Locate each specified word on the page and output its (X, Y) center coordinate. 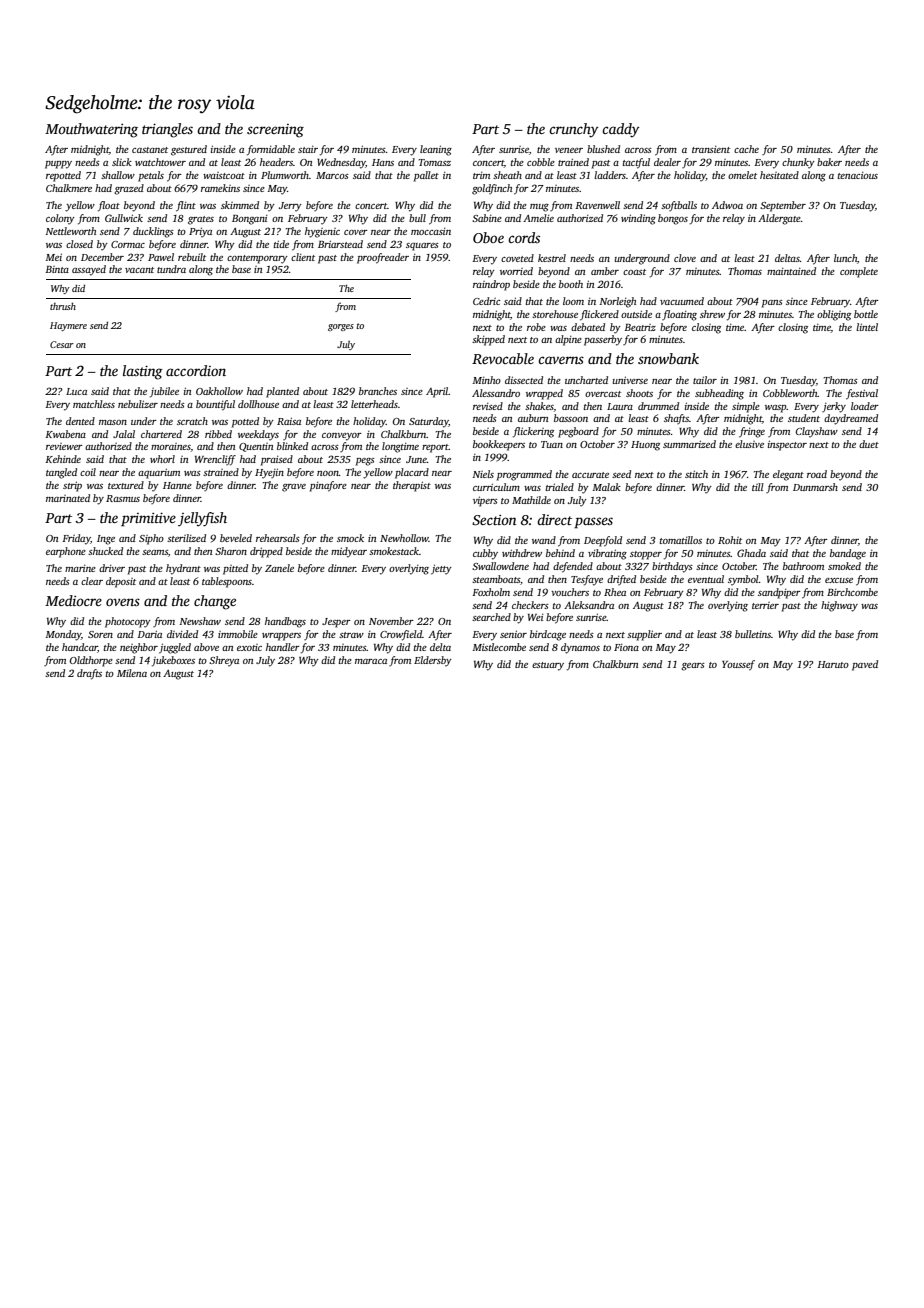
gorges (341, 327)
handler (283, 647)
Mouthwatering (91, 130)
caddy (620, 130)
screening (275, 131)
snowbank (668, 358)
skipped (488, 340)
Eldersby (433, 661)
